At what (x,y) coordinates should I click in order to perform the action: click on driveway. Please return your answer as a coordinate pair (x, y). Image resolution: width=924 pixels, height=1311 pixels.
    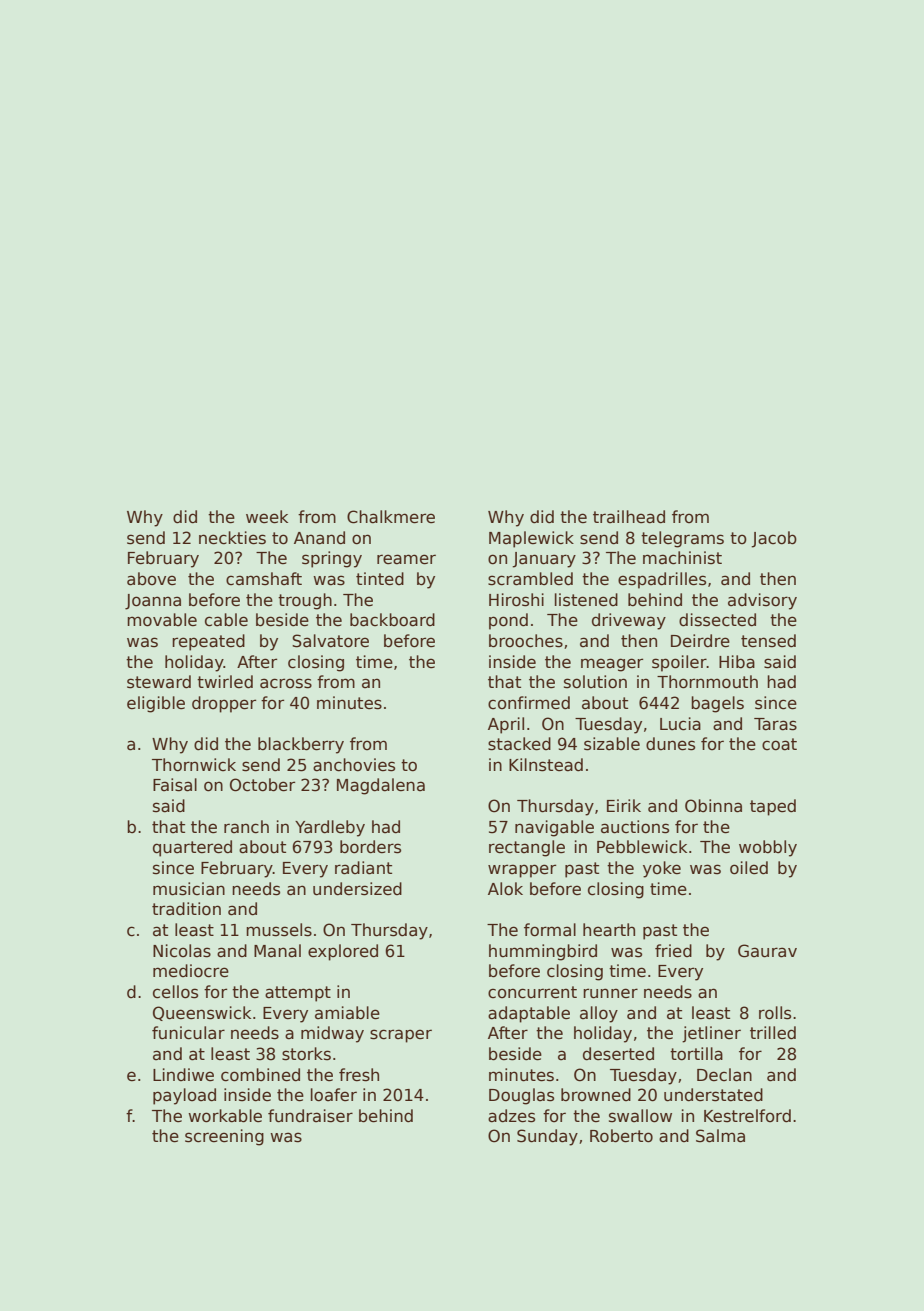
    Looking at the image, I should click on (629, 621).
